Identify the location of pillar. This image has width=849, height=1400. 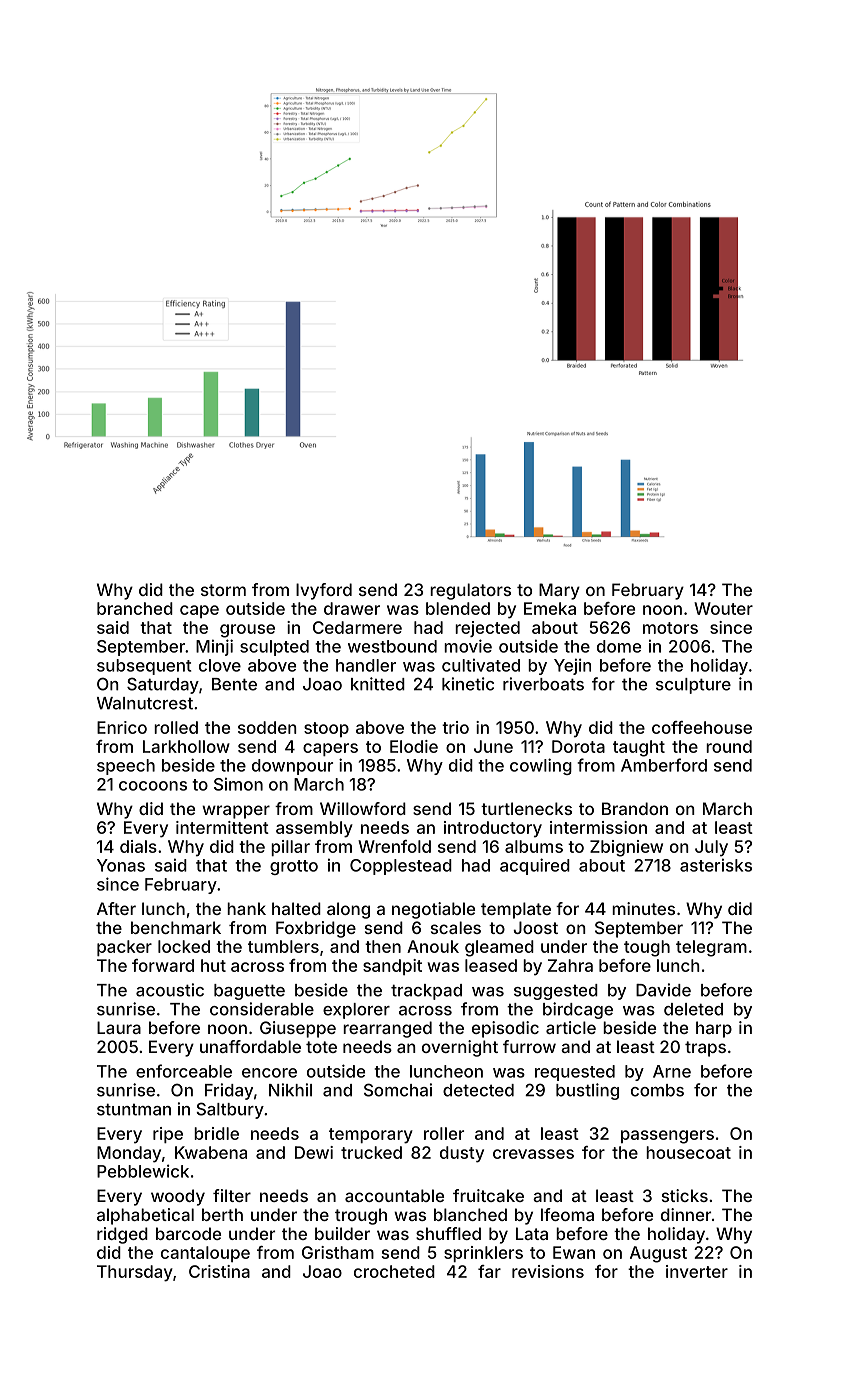
(290, 848).
